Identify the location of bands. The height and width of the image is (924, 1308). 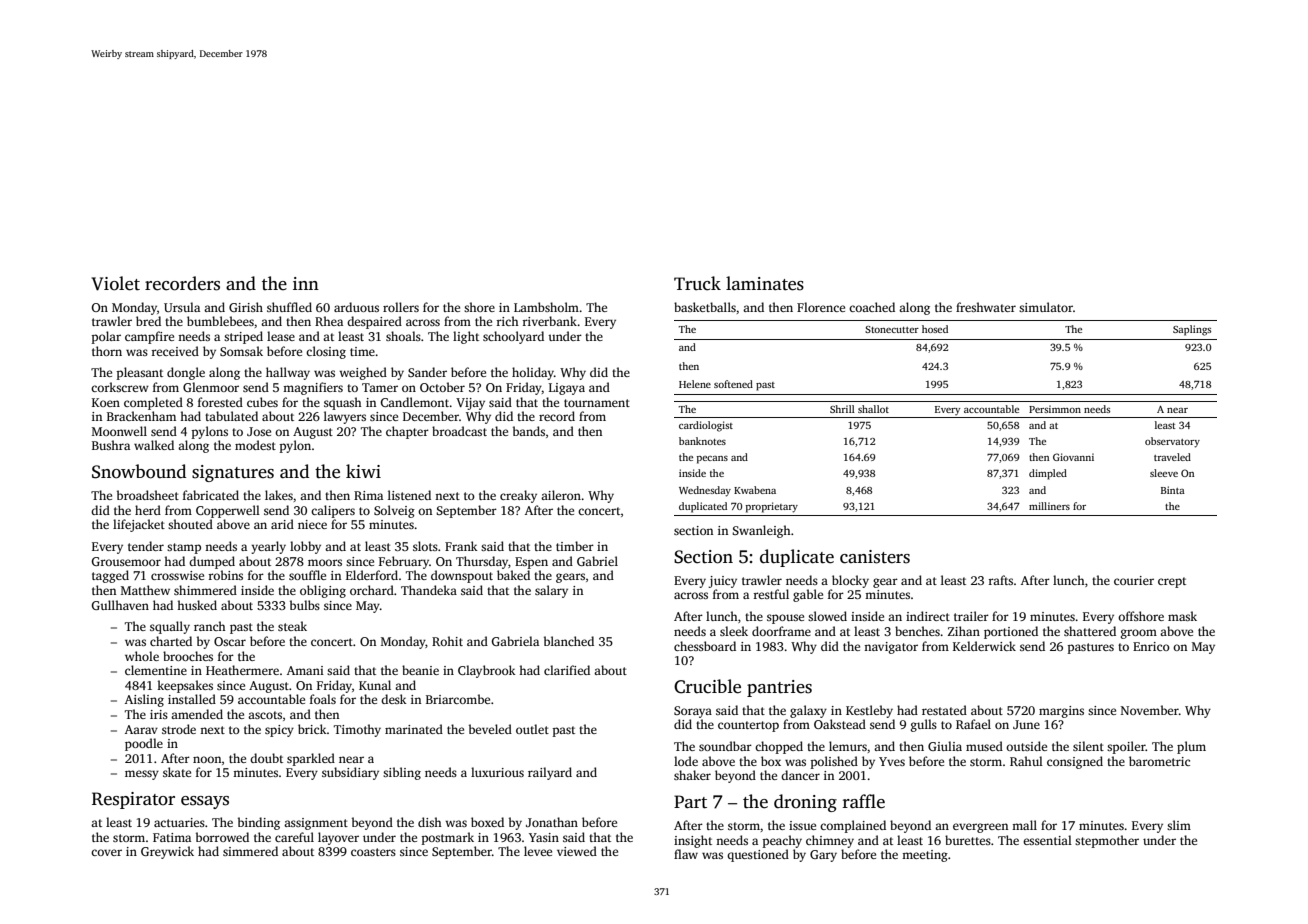
(529, 431).
